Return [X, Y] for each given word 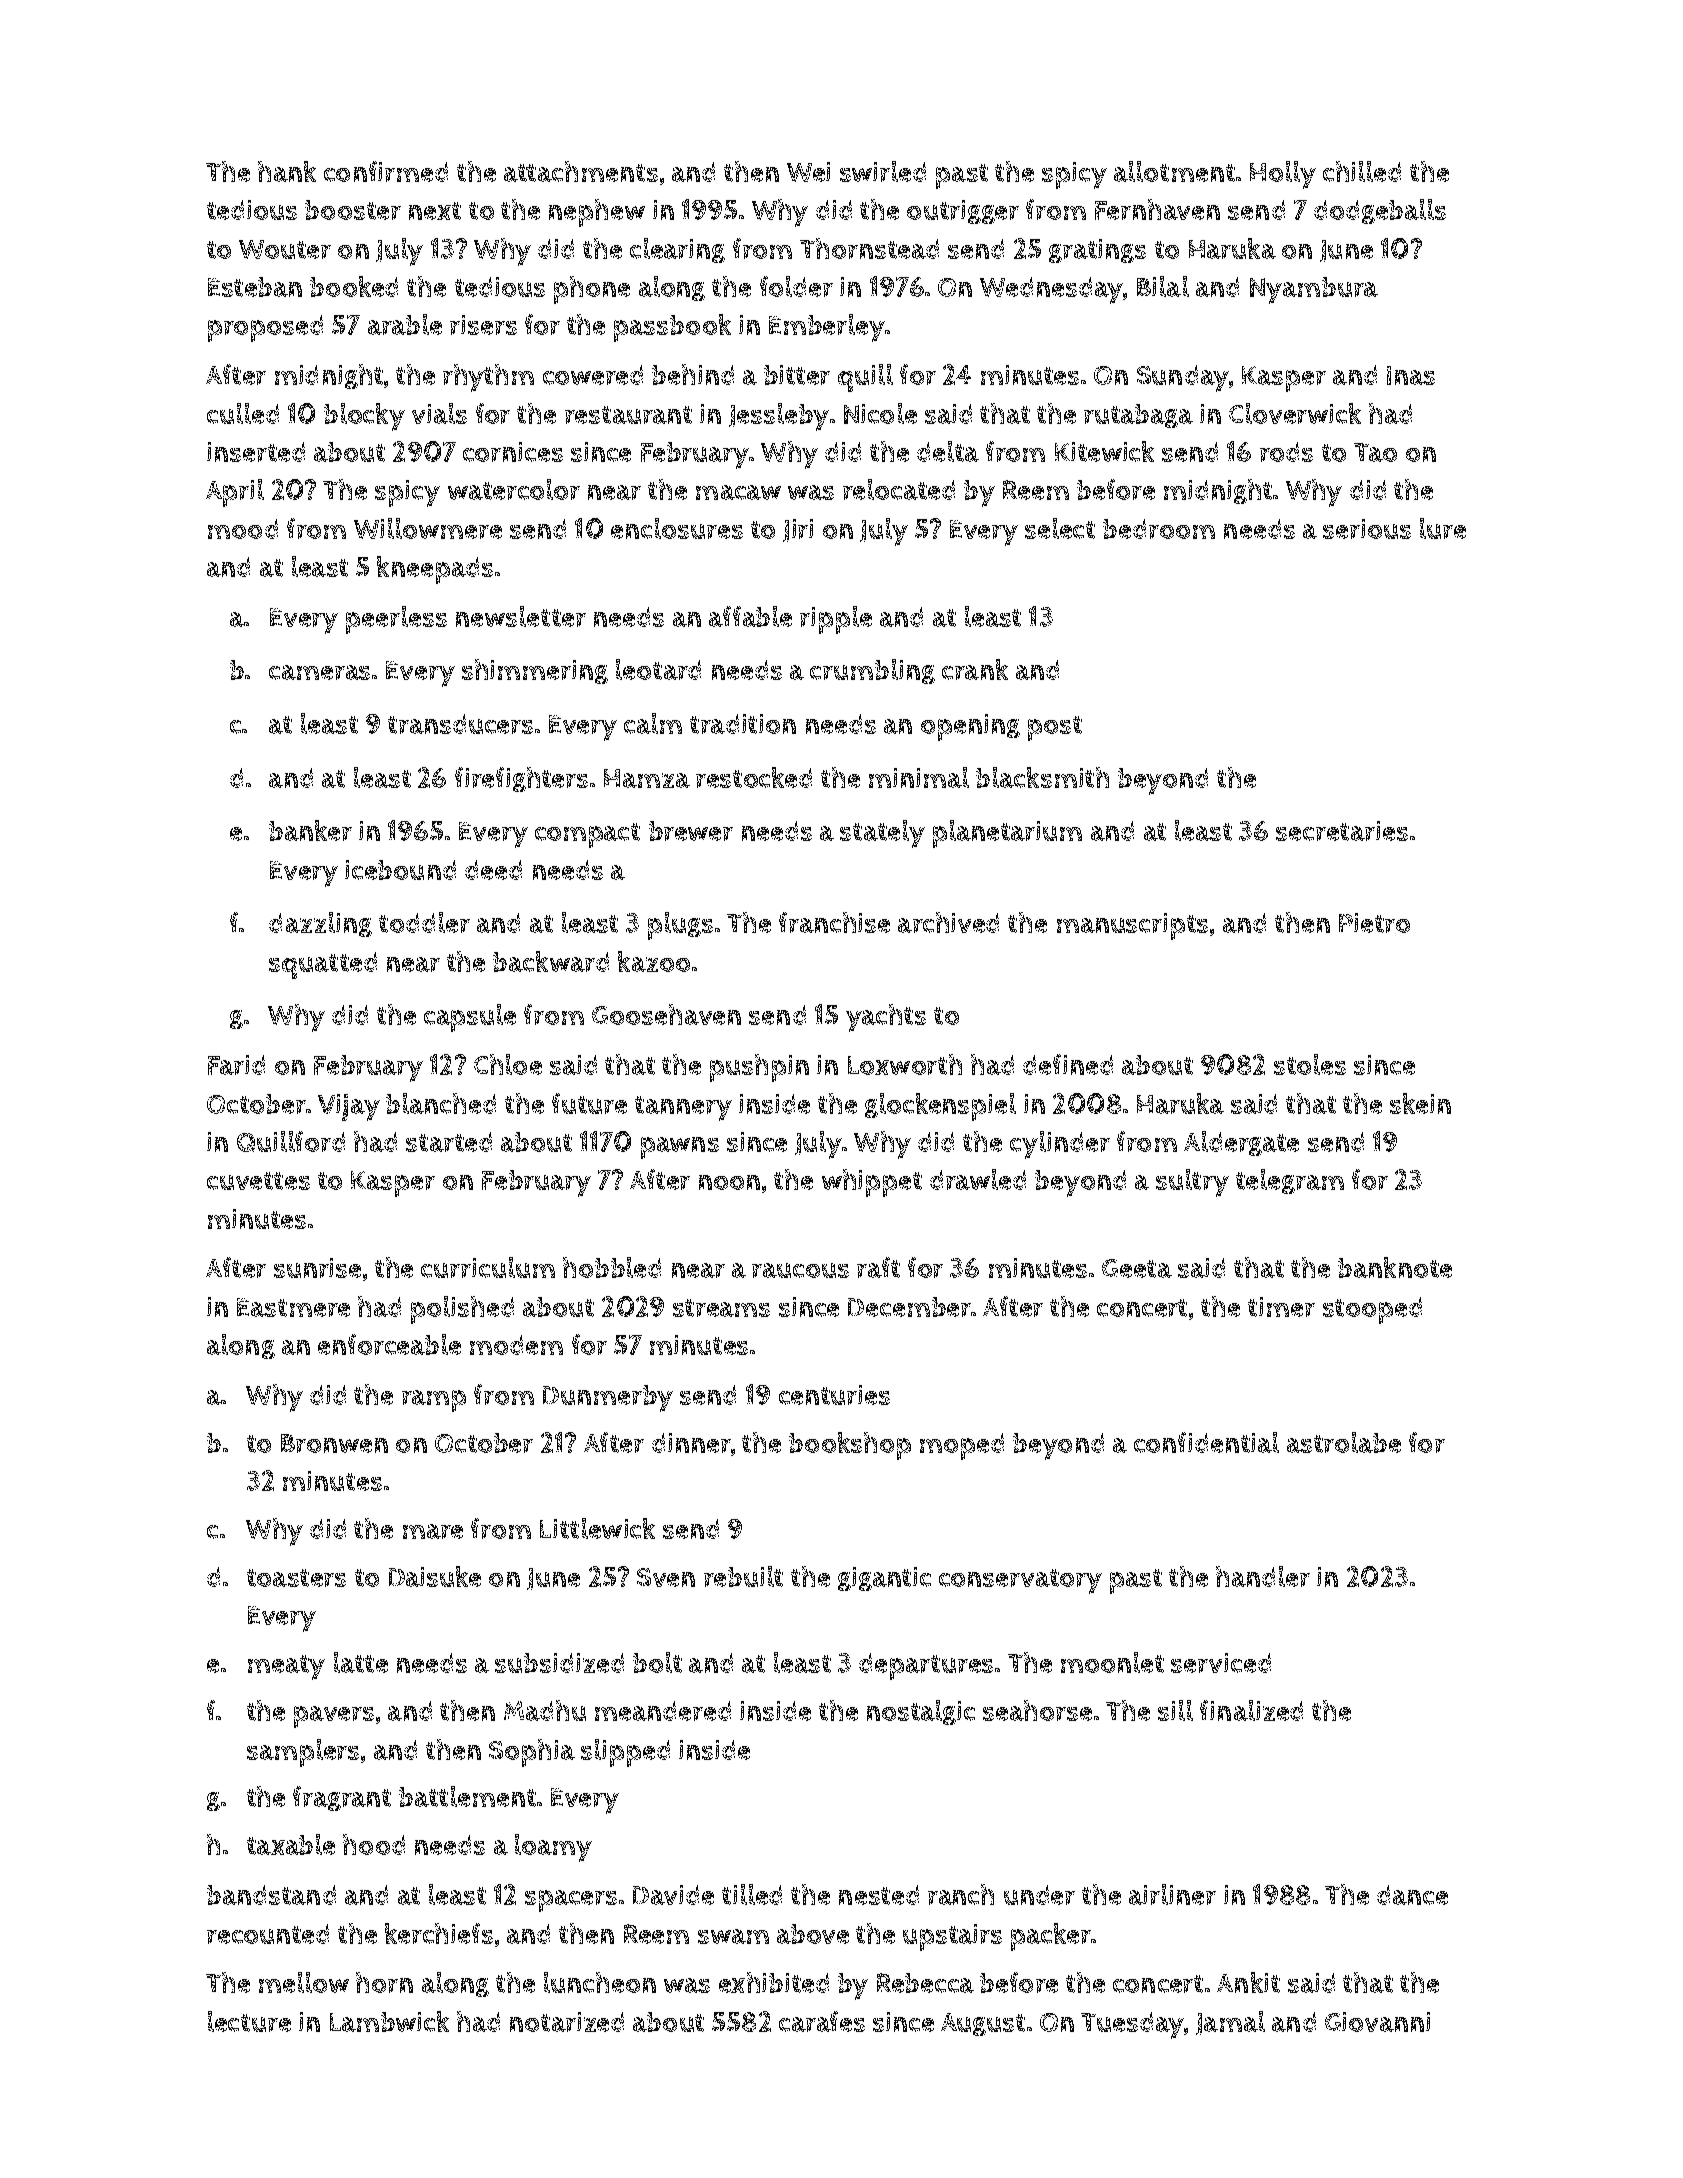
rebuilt [743, 1576]
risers [483, 325]
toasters [296, 1578]
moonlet [1112, 1662]
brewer [691, 831]
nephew [597, 213]
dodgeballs [1380, 211]
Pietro [1374, 923]
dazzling [320, 924]
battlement [467, 1796]
